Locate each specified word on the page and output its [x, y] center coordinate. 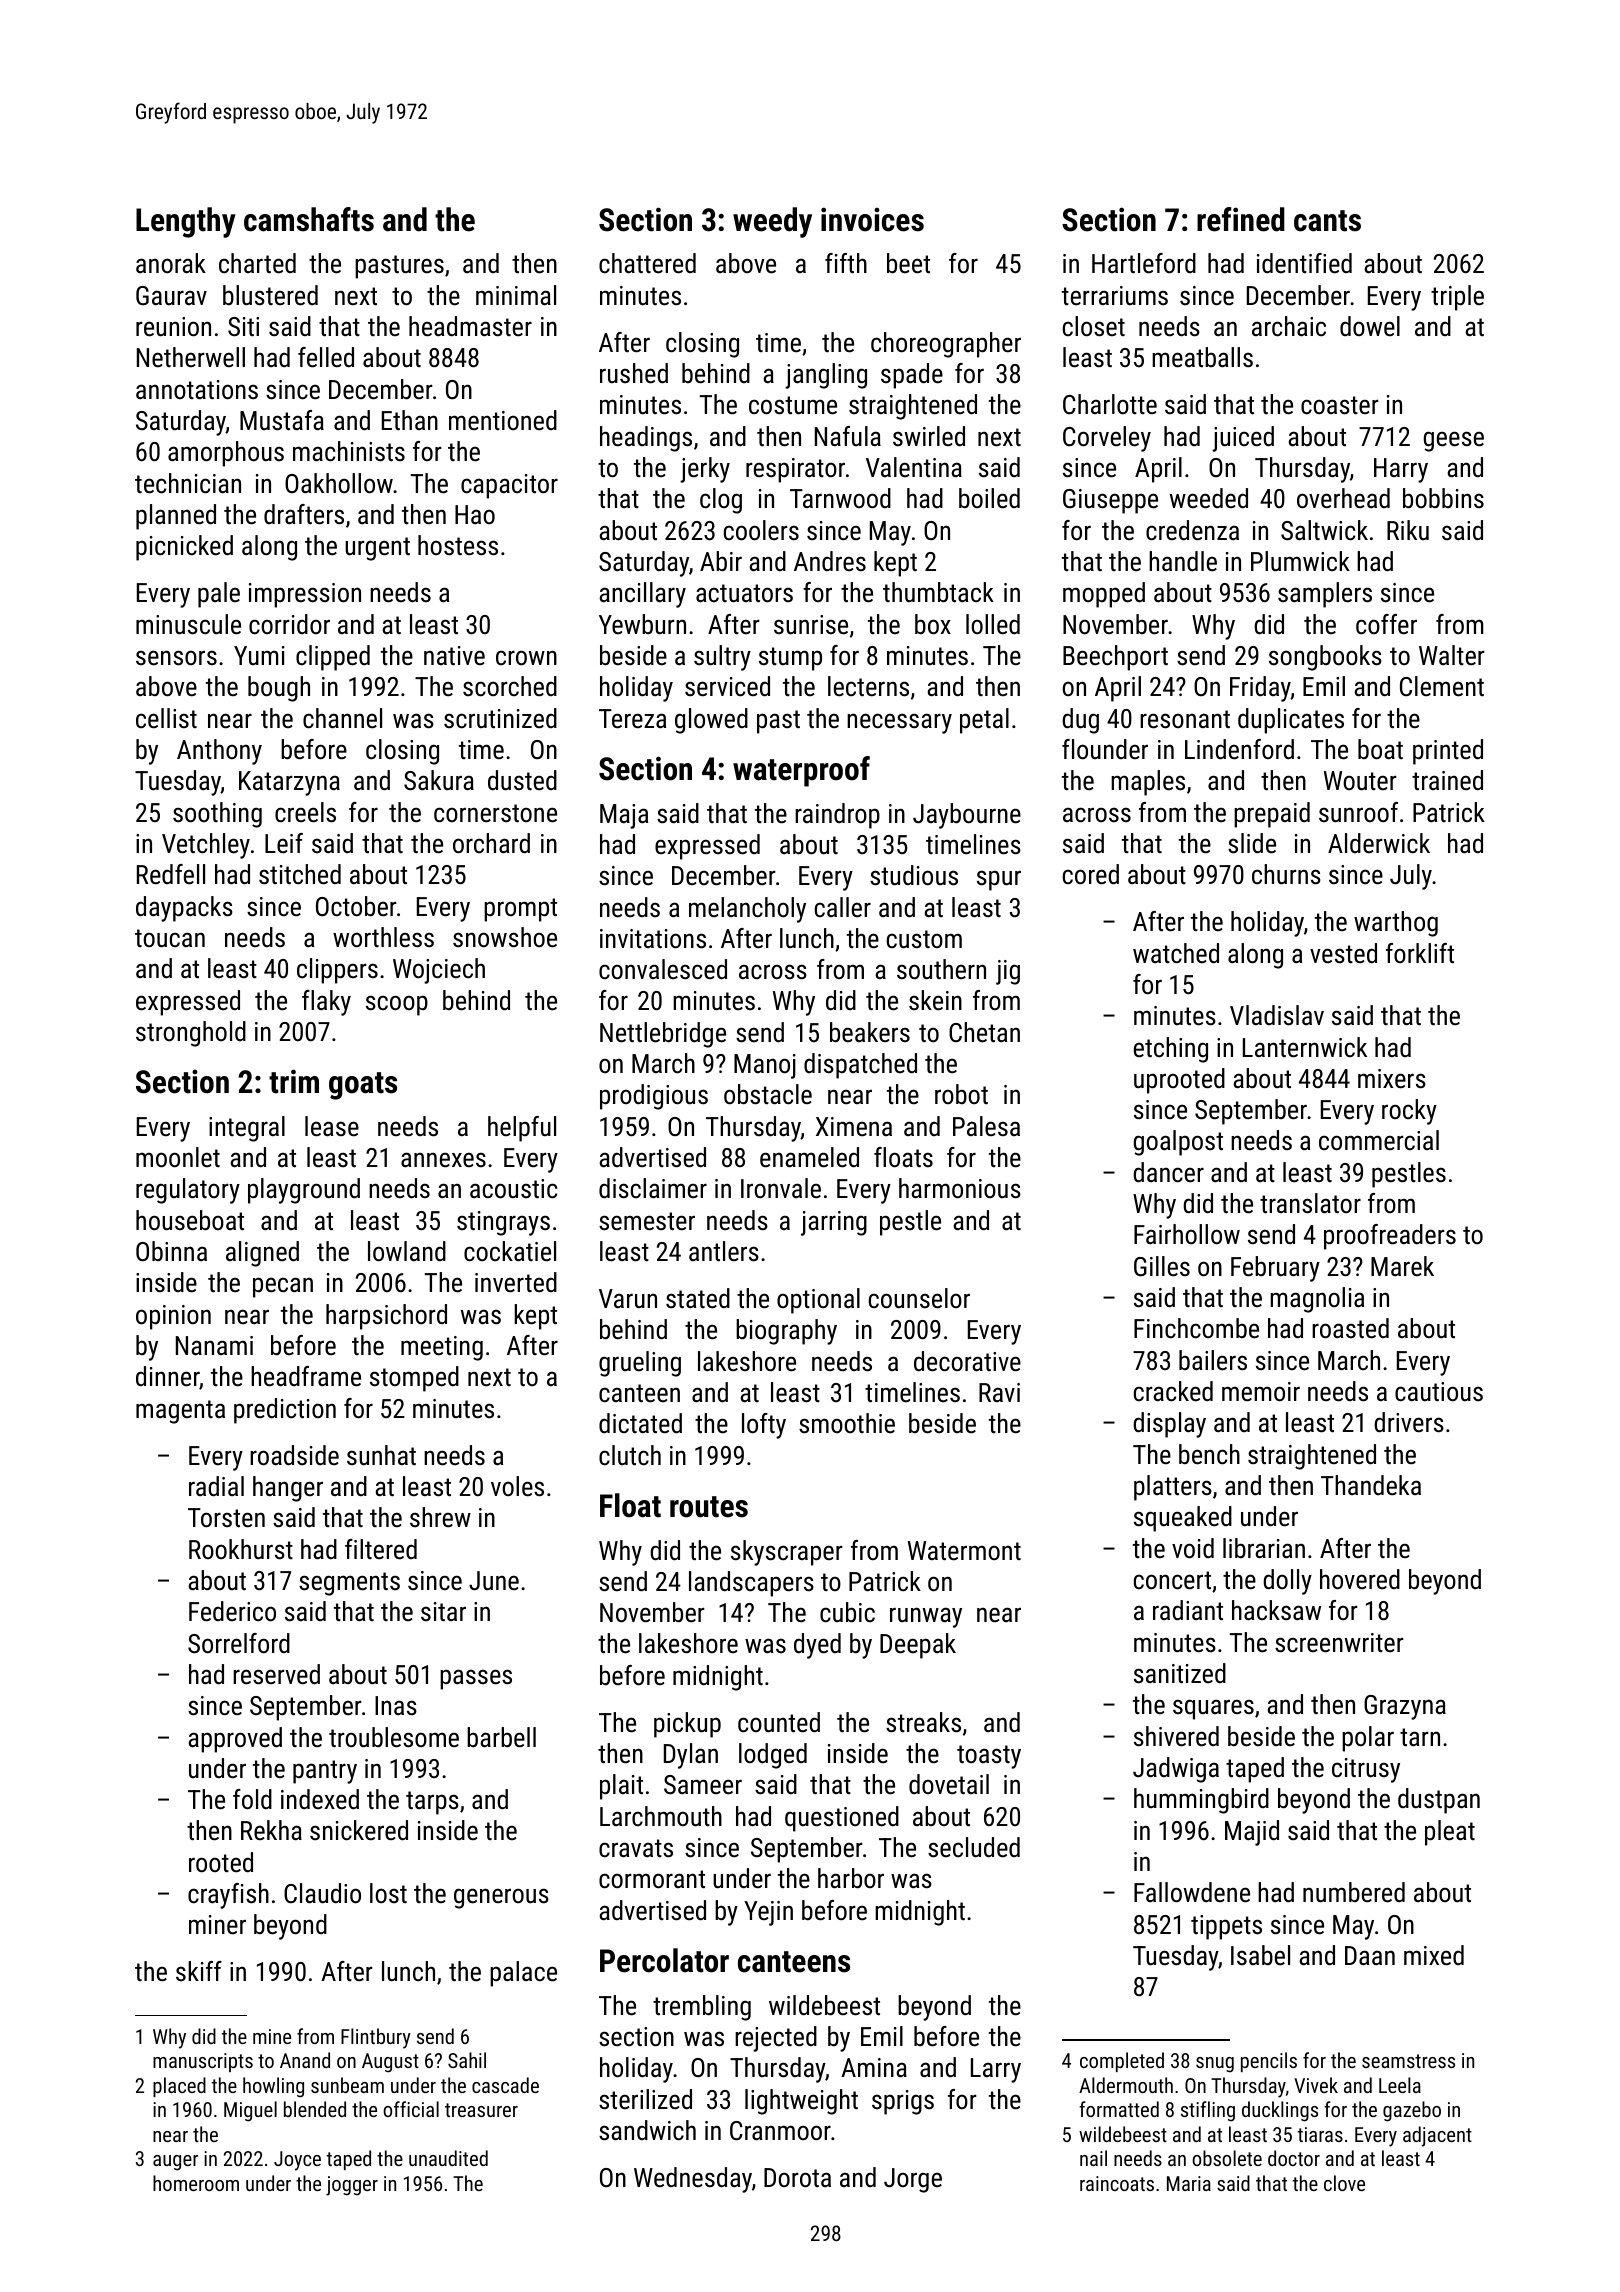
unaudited [448, 2158]
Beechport [1115, 658]
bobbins [1443, 498]
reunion [173, 327]
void [1193, 1548]
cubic [847, 1612]
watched [1176, 953]
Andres [830, 561]
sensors [176, 658]
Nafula [848, 436]
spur [999, 880]
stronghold [191, 1034]
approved [235, 1740]
